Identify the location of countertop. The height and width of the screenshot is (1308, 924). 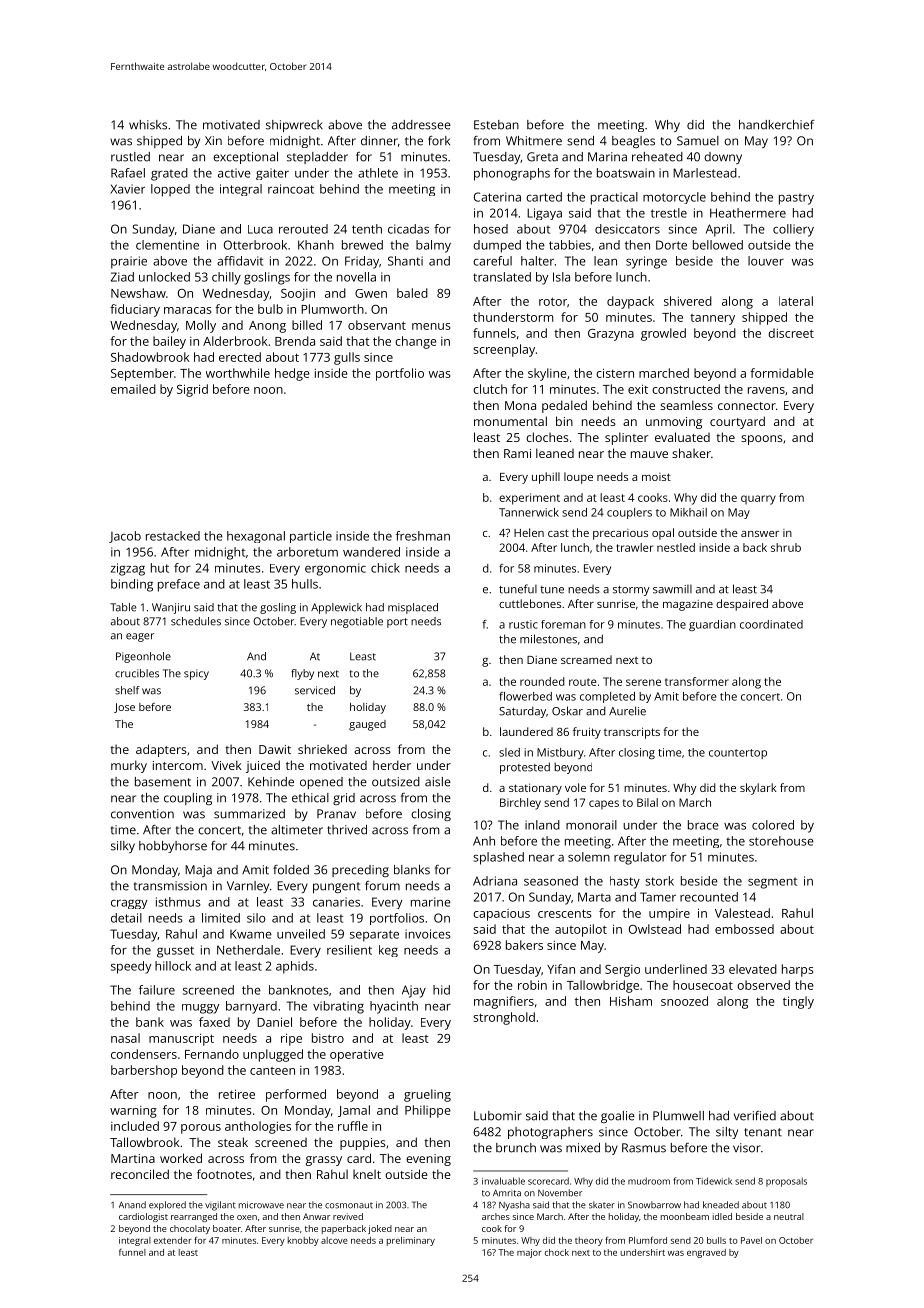
(738, 754).
